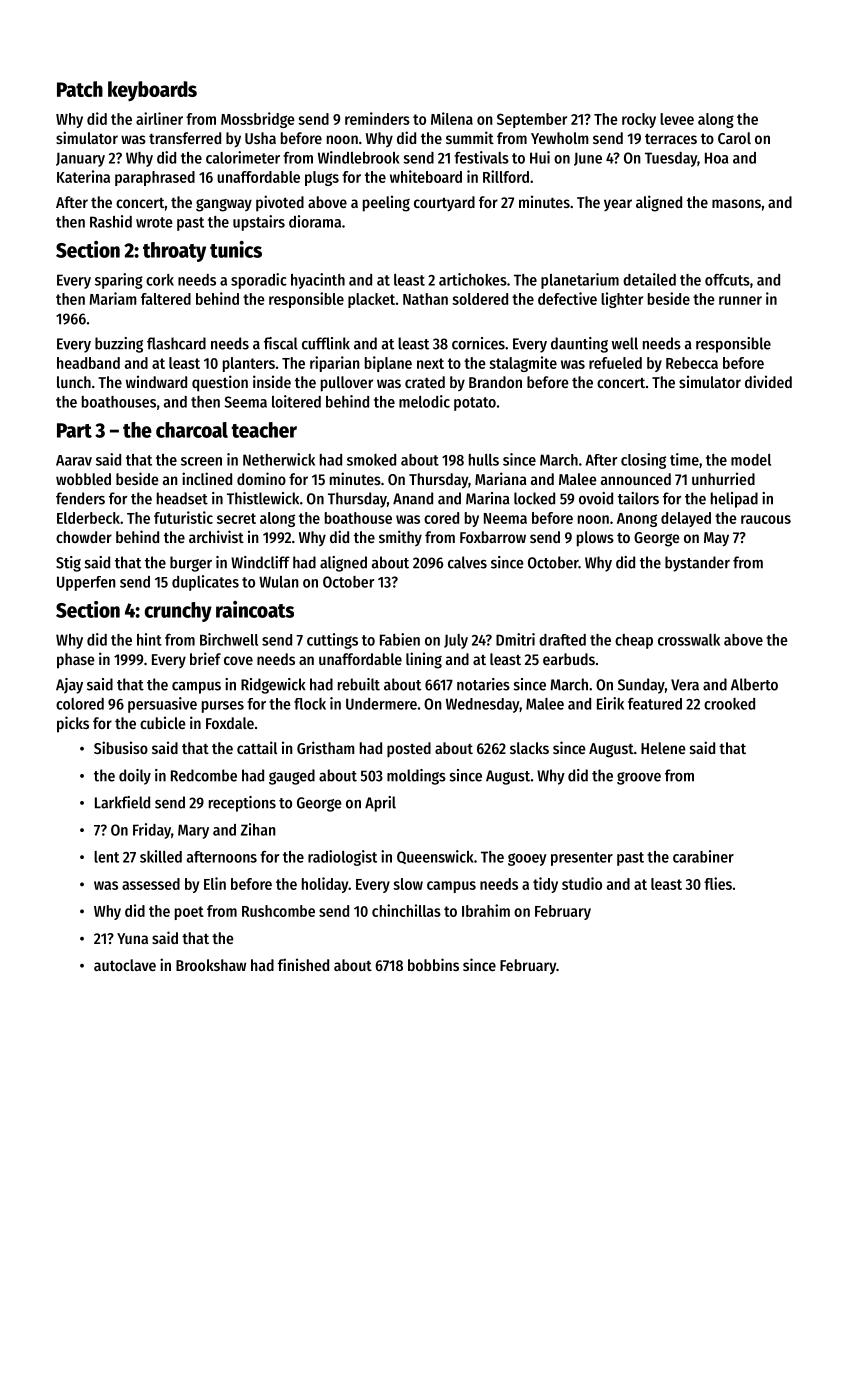  What do you see at coordinates (204, 775) in the screenshot?
I see `Redcombe` at bounding box center [204, 775].
